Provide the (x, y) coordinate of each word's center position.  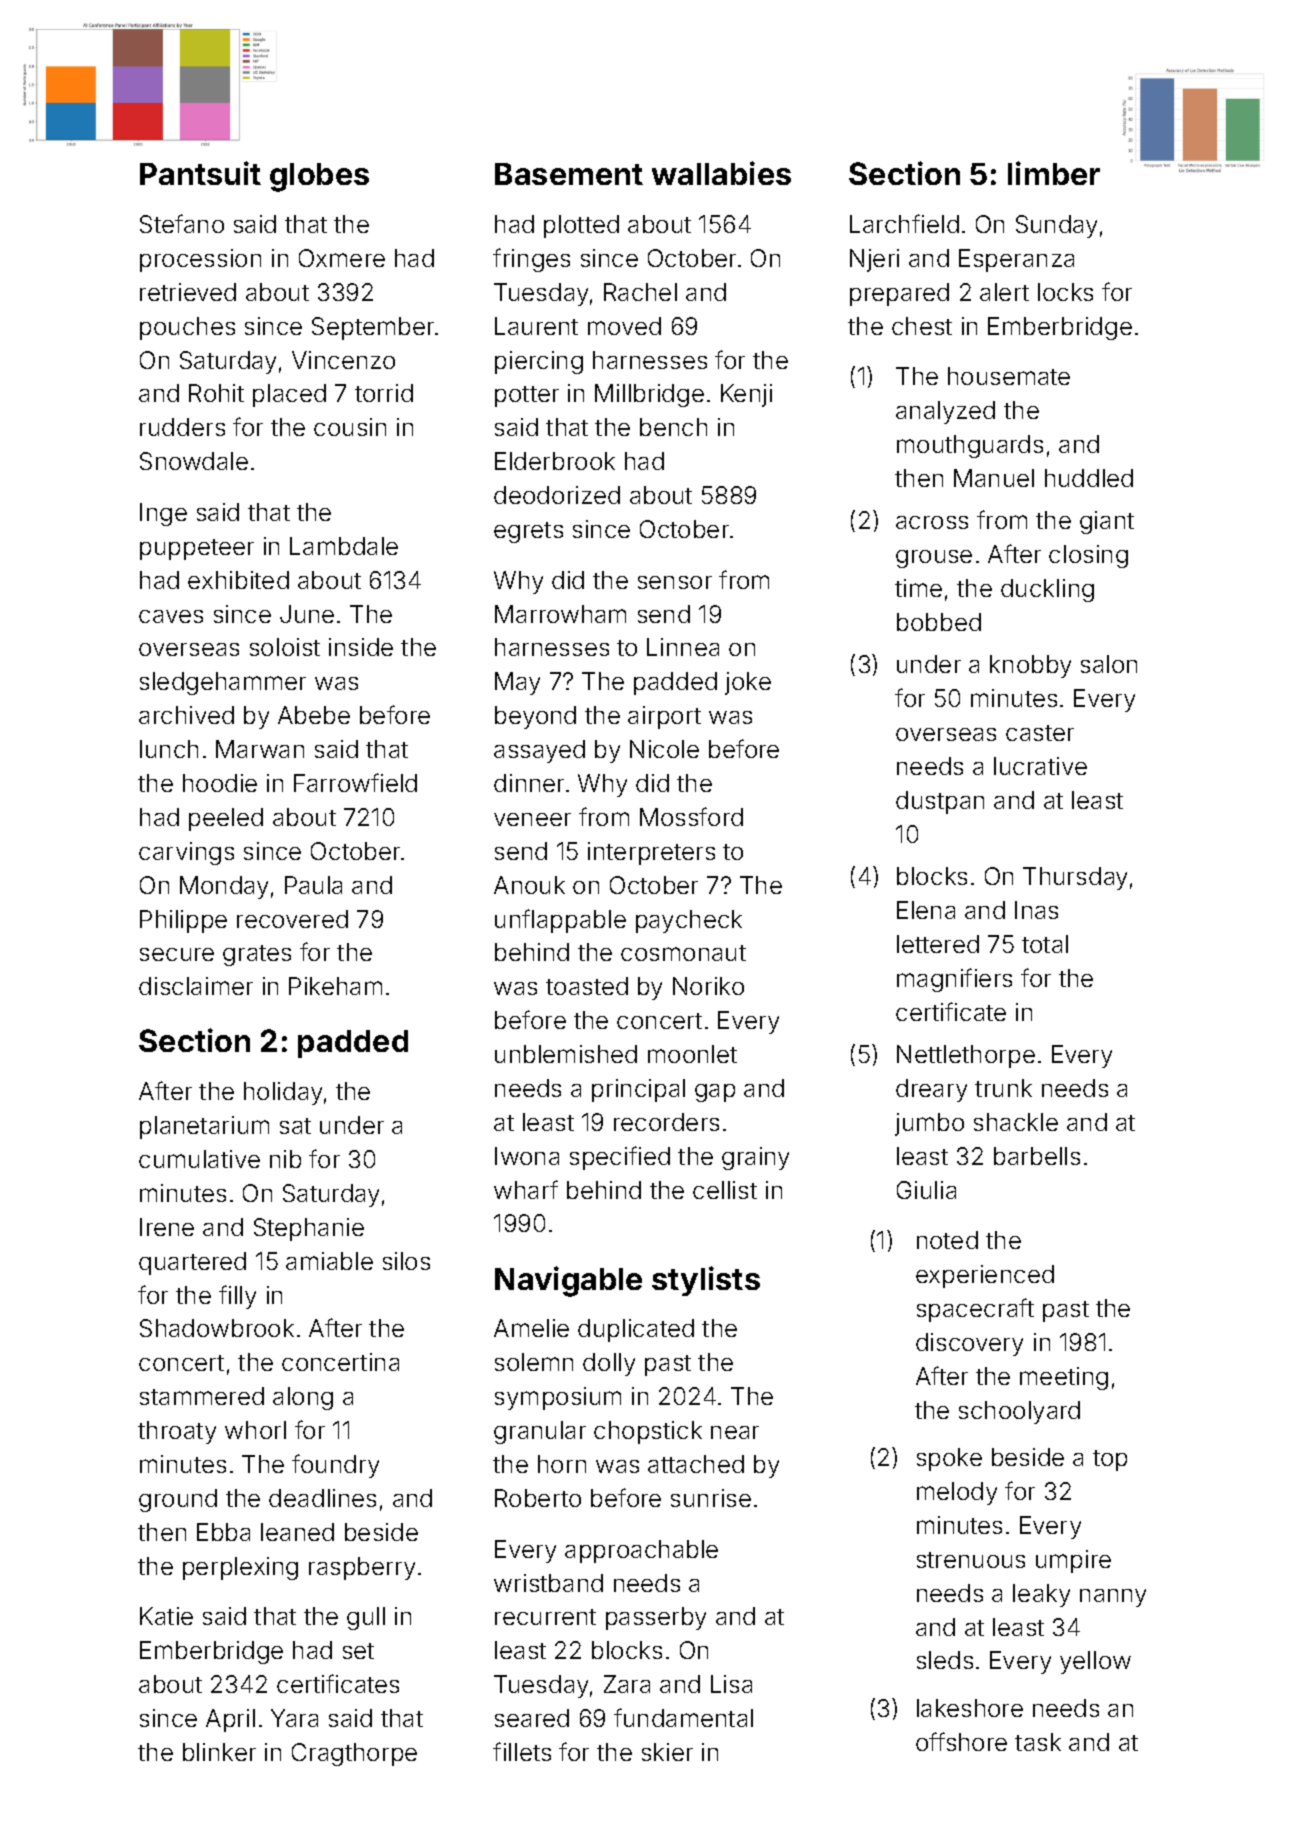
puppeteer (197, 549)
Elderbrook (555, 461)
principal (638, 1090)
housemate (1009, 376)
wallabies (721, 173)
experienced (985, 1276)
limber (1054, 173)
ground (178, 1500)
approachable (641, 1551)
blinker (219, 1752)
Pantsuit (200, 173)
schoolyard (1019, 1412)
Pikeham (335, 986)
